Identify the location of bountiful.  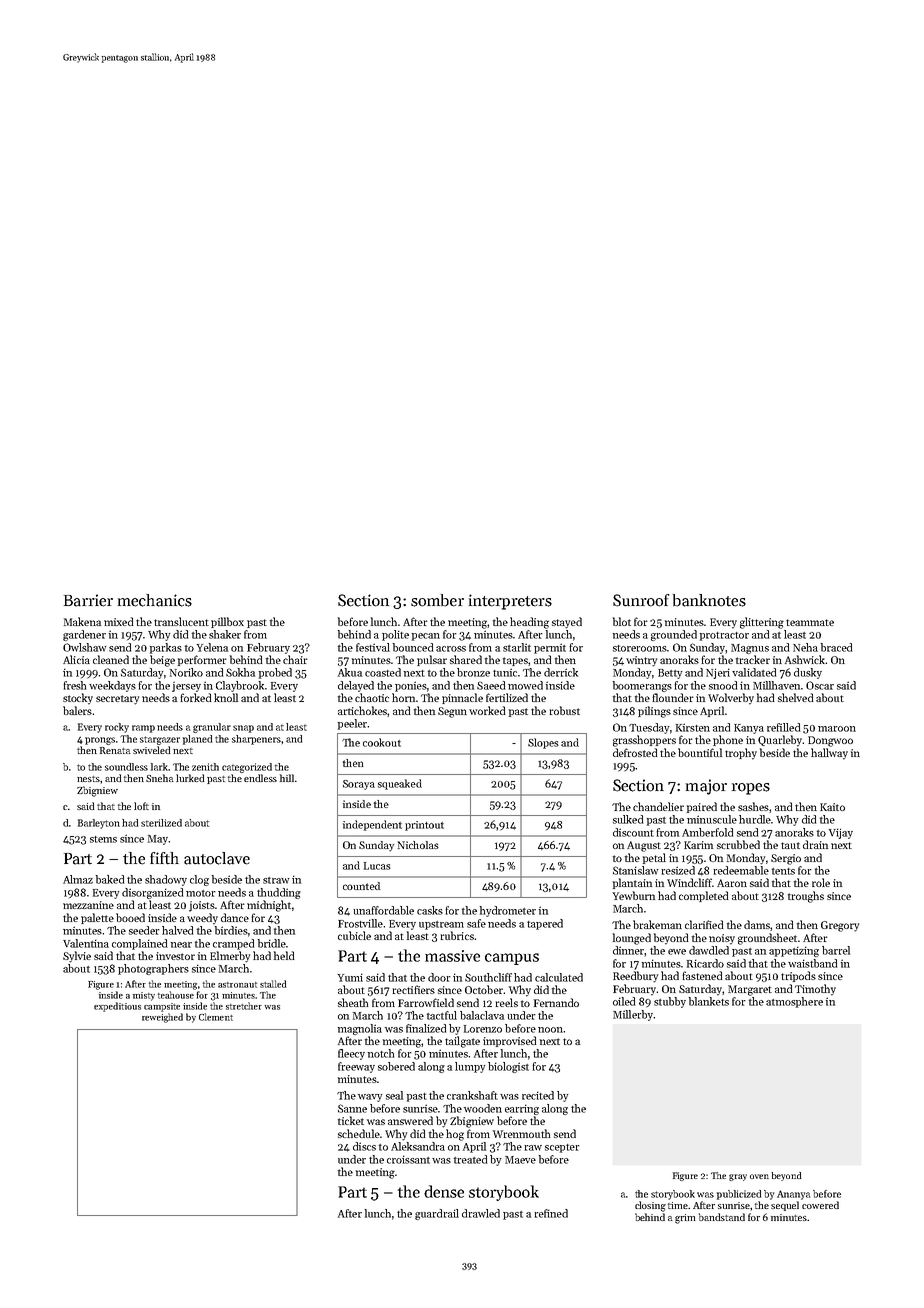
(700, 752).
